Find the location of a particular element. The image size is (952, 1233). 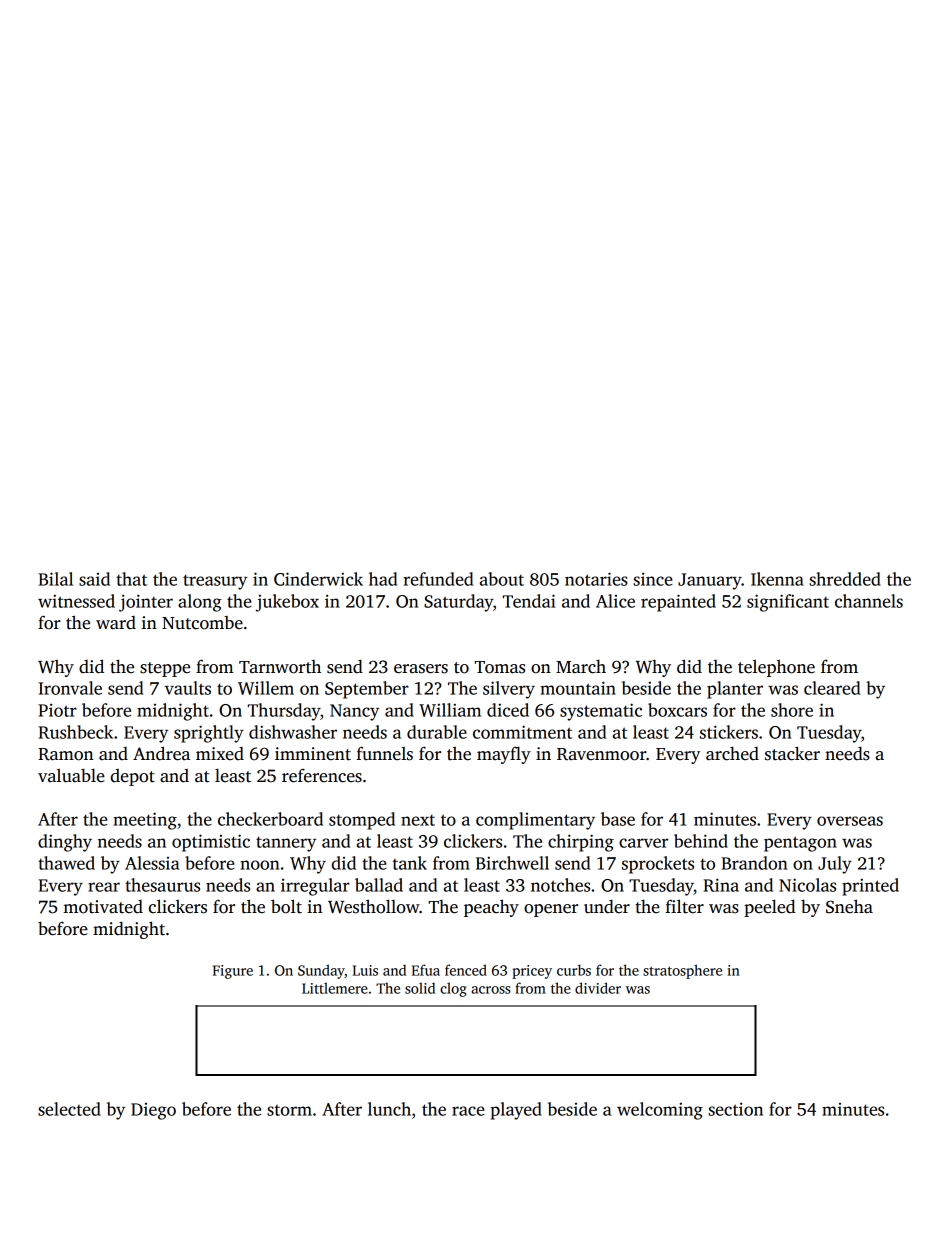

welcoming is located at coordinates (660, 1111).
